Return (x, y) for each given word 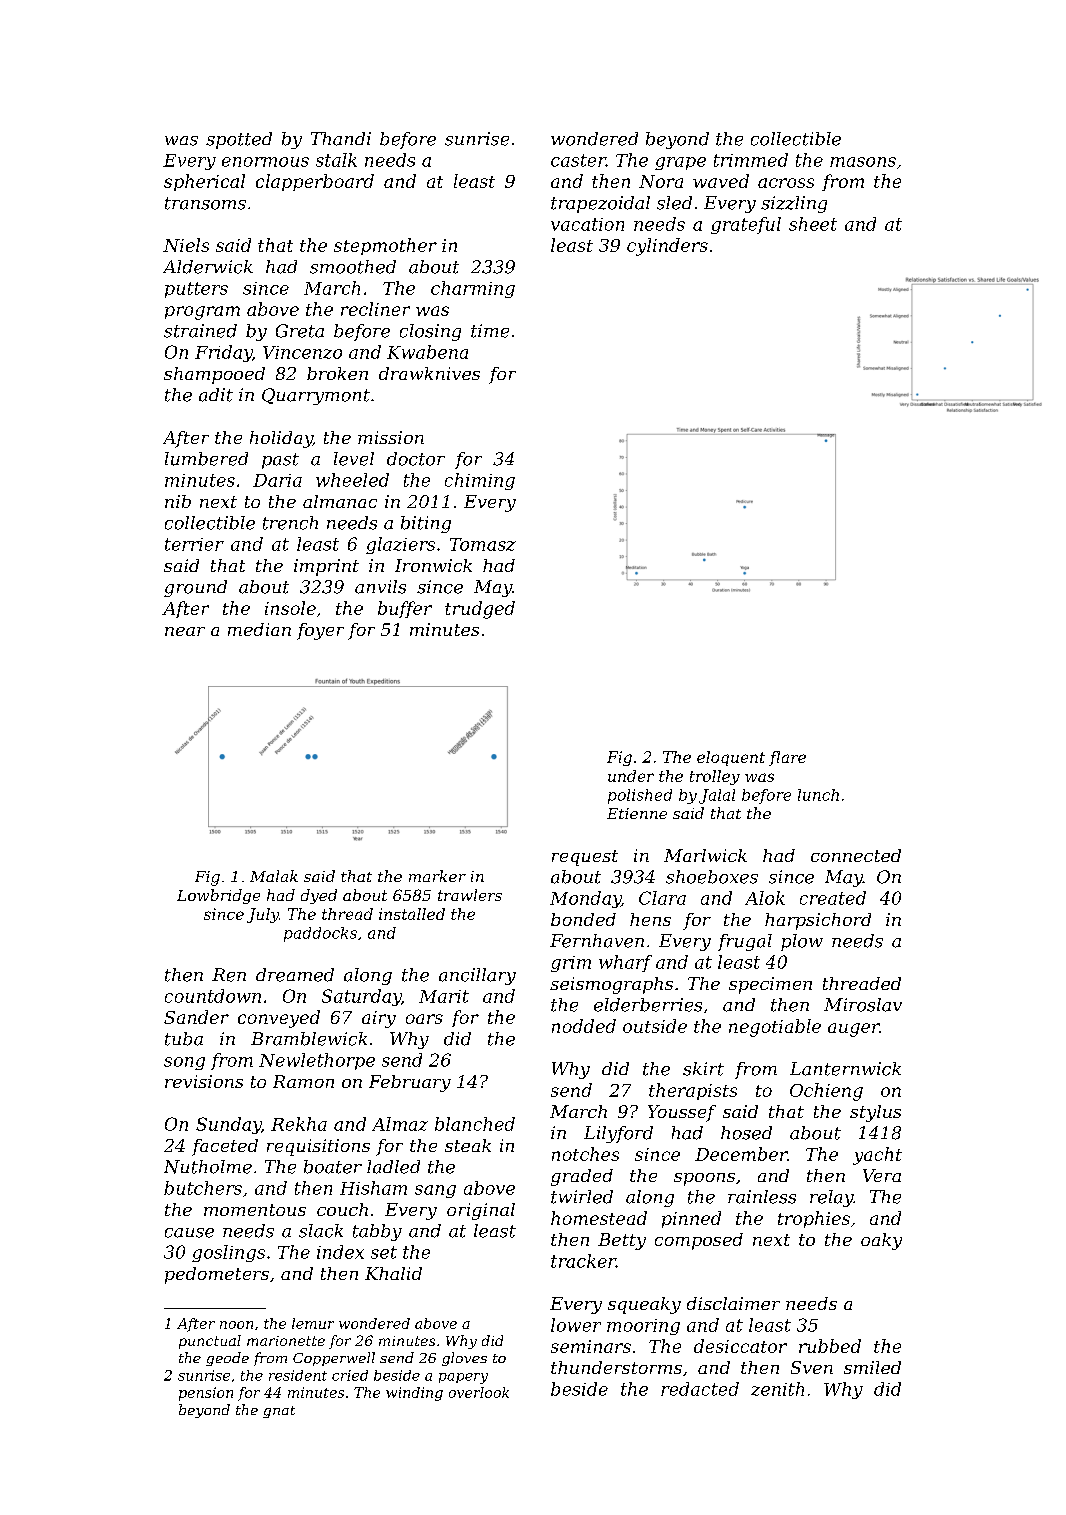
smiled (872, 1367)
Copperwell (334, 1359)
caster (578, 160)
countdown (213, 996)
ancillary (477, 976)
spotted (239, 140)
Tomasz (483, 544)
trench (290, 523)
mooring (643, 1327)
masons (863, 162)
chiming (480, 481)
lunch (818, 795)
